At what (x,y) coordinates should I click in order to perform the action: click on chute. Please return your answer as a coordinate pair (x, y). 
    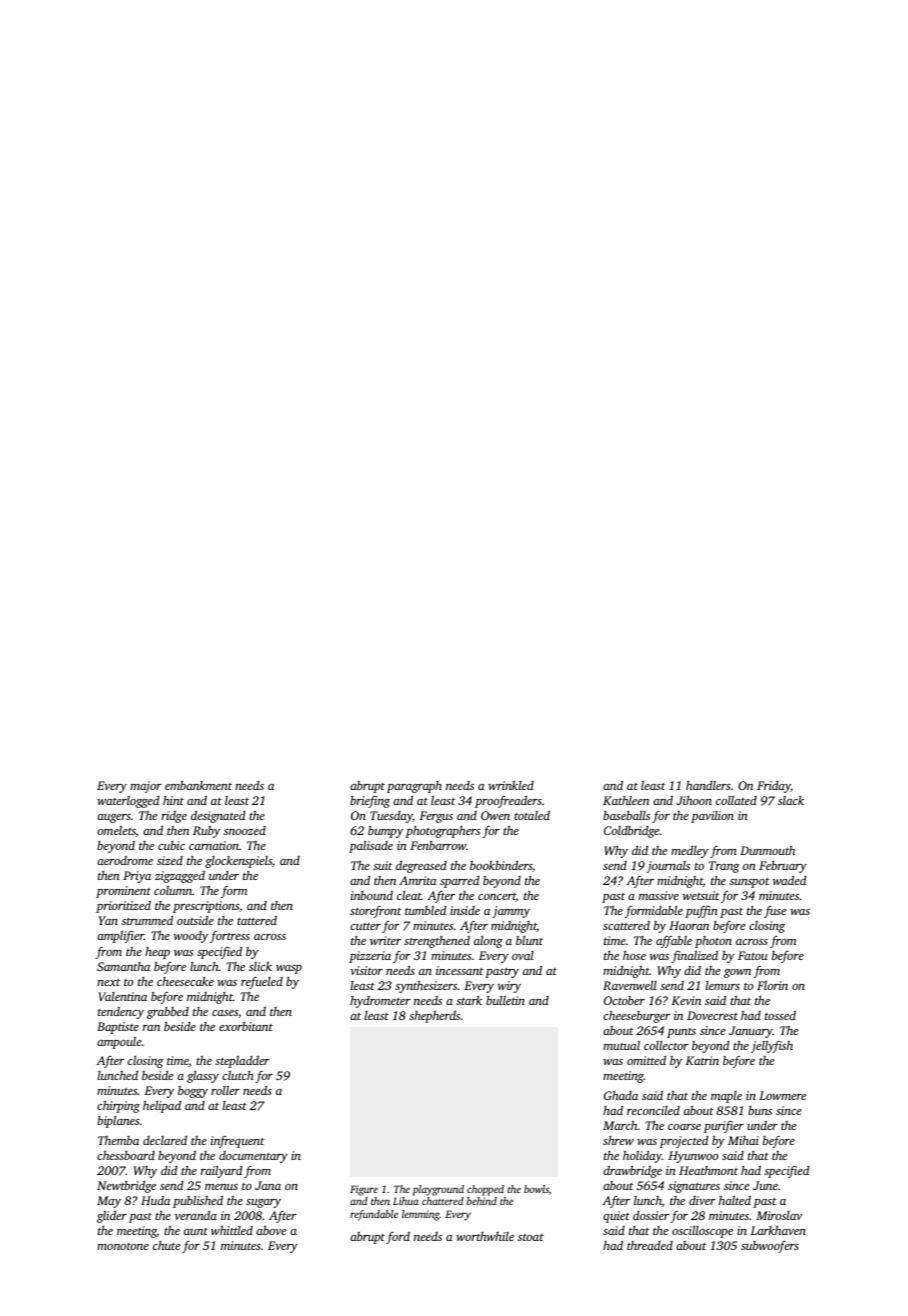
    Looking at the image, I should click on (166, 1245).
